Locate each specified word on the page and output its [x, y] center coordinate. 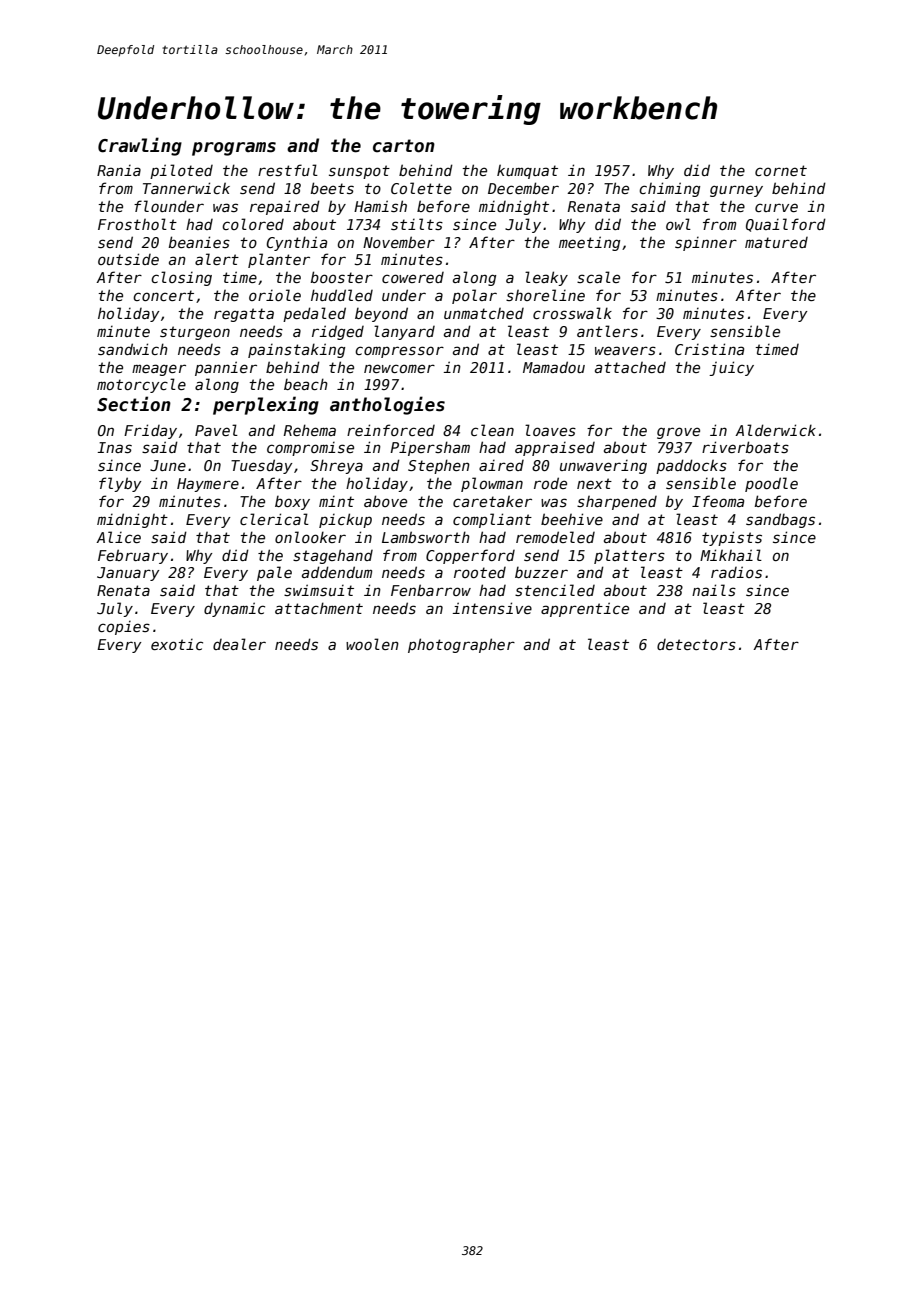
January [128, 574]
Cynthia [296, 243]
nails [714, 590]
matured [776, 242]
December [523, 188]
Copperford [470, 556]
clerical [274, 519]
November [399, 242]
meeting [589, 243]
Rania [119, 170]
